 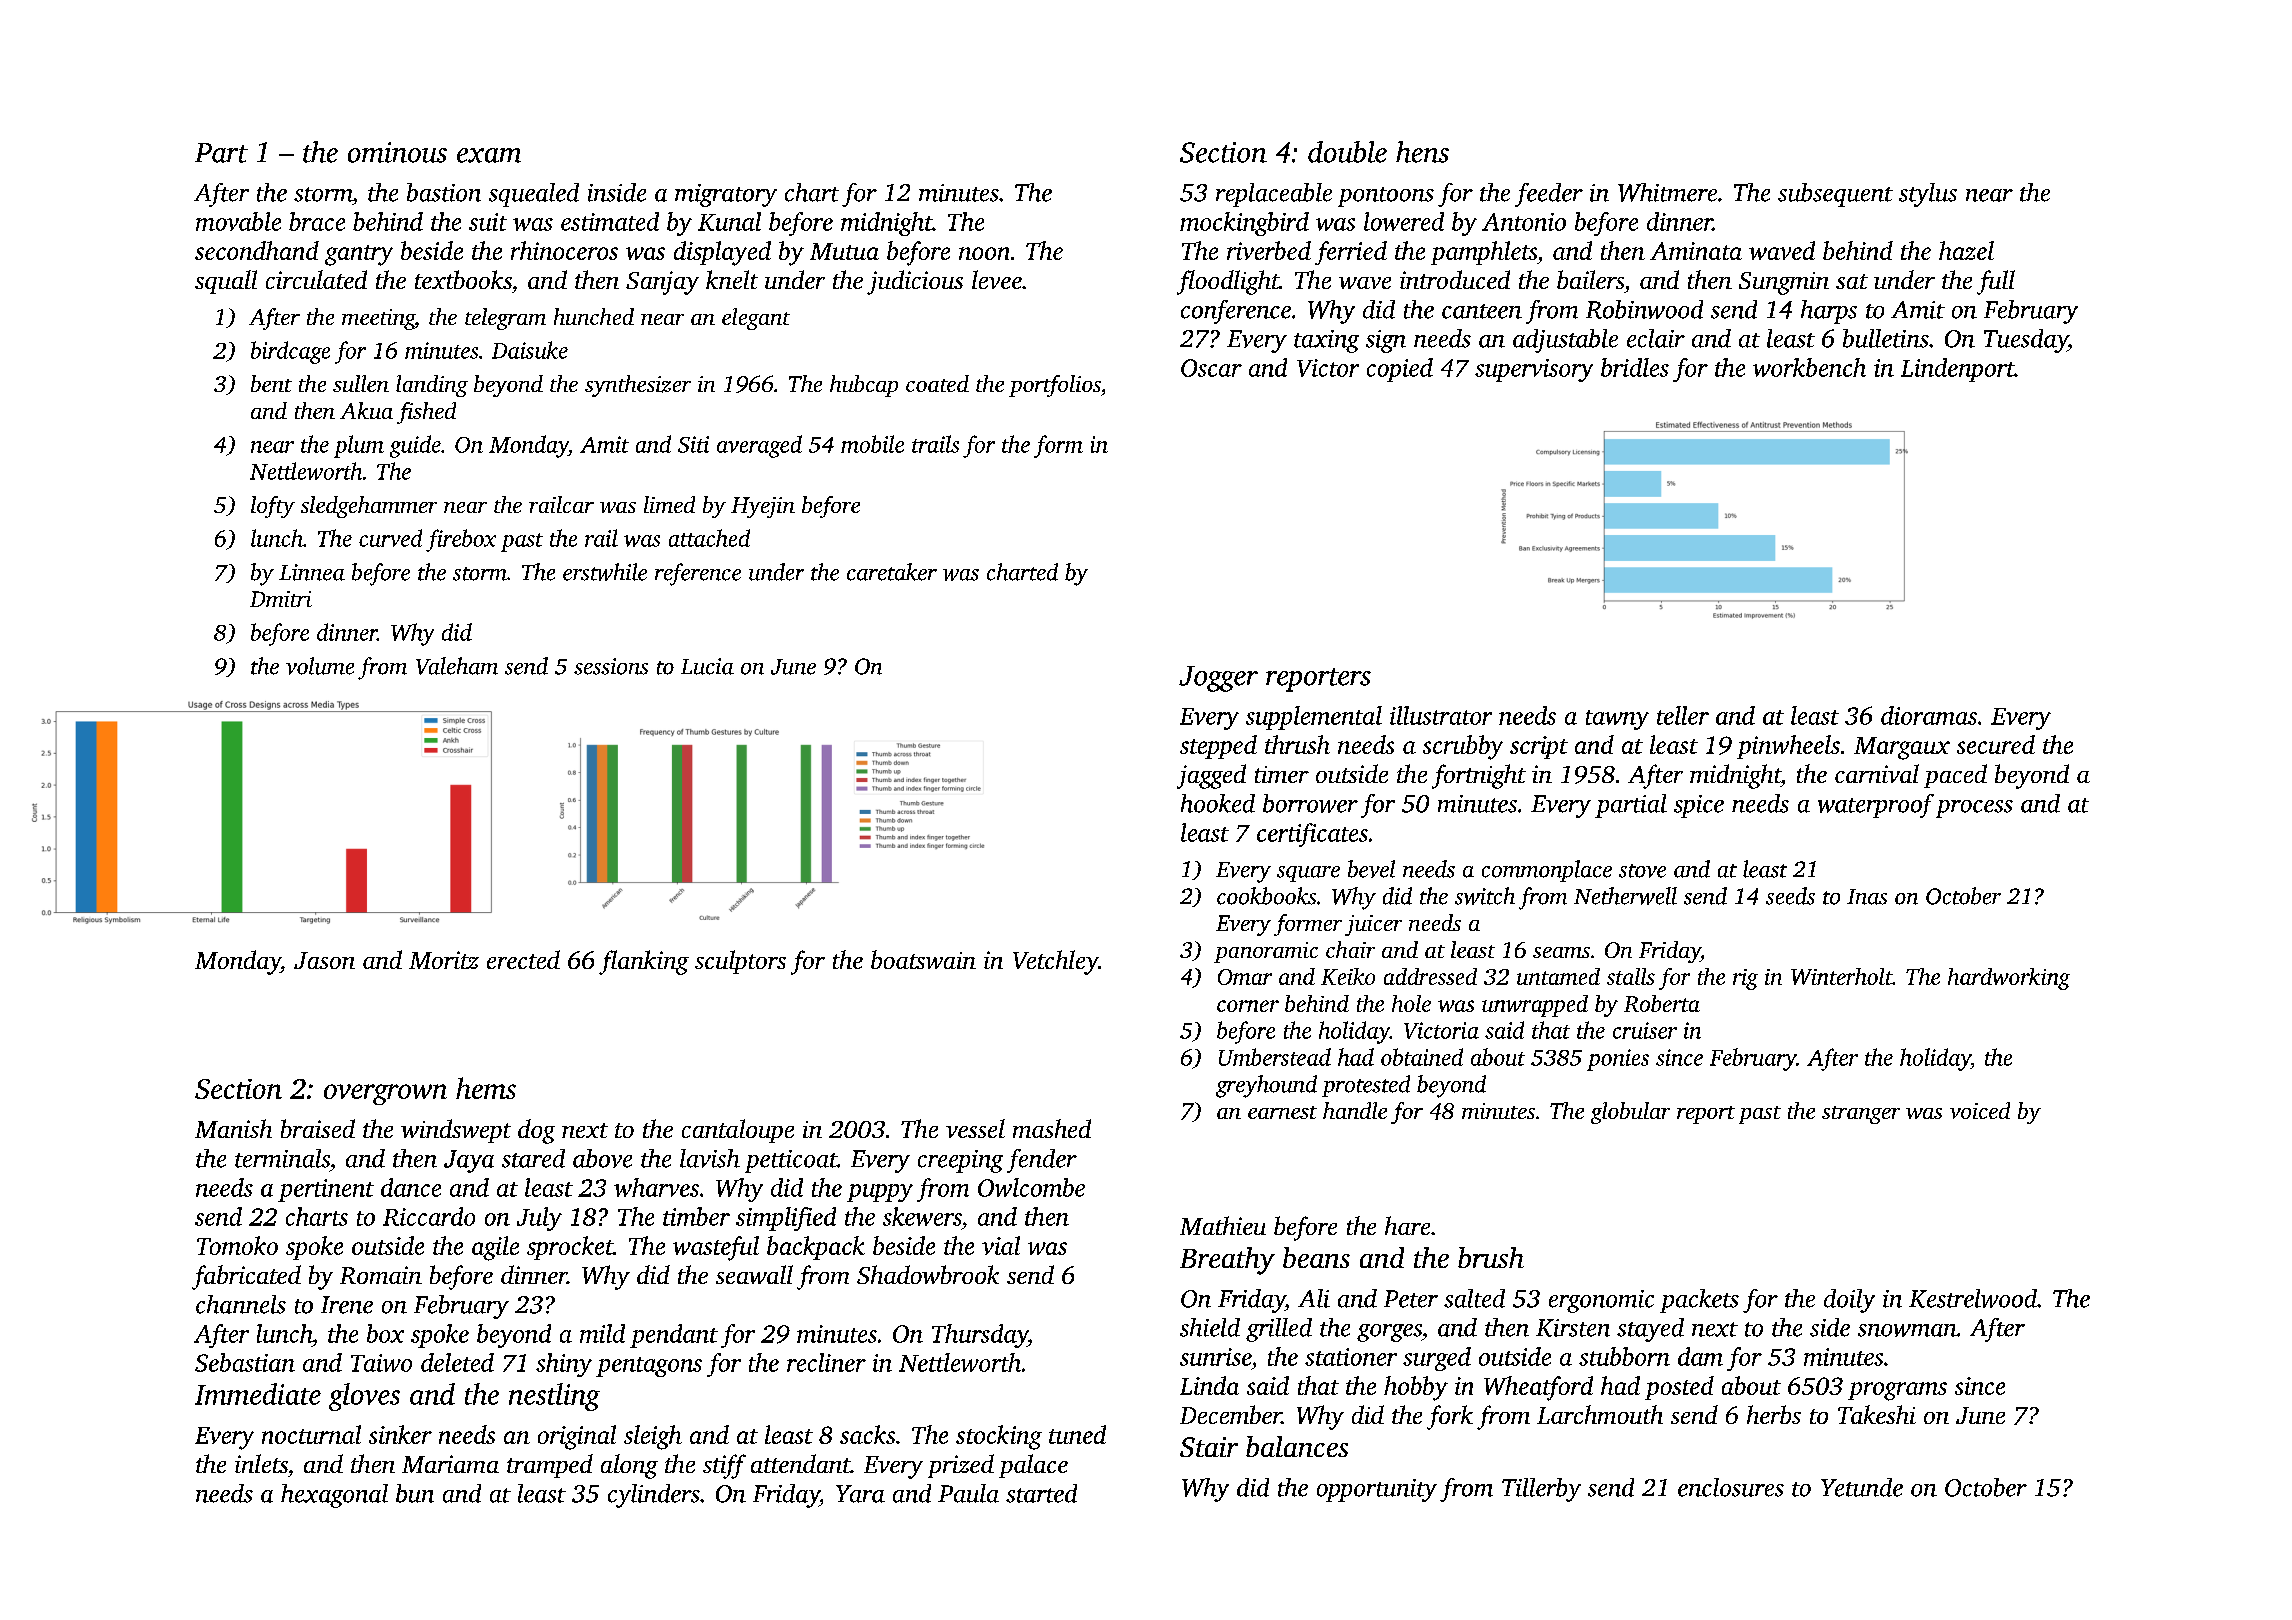 I want to click on stepped, so click(x=1218, y=747).
